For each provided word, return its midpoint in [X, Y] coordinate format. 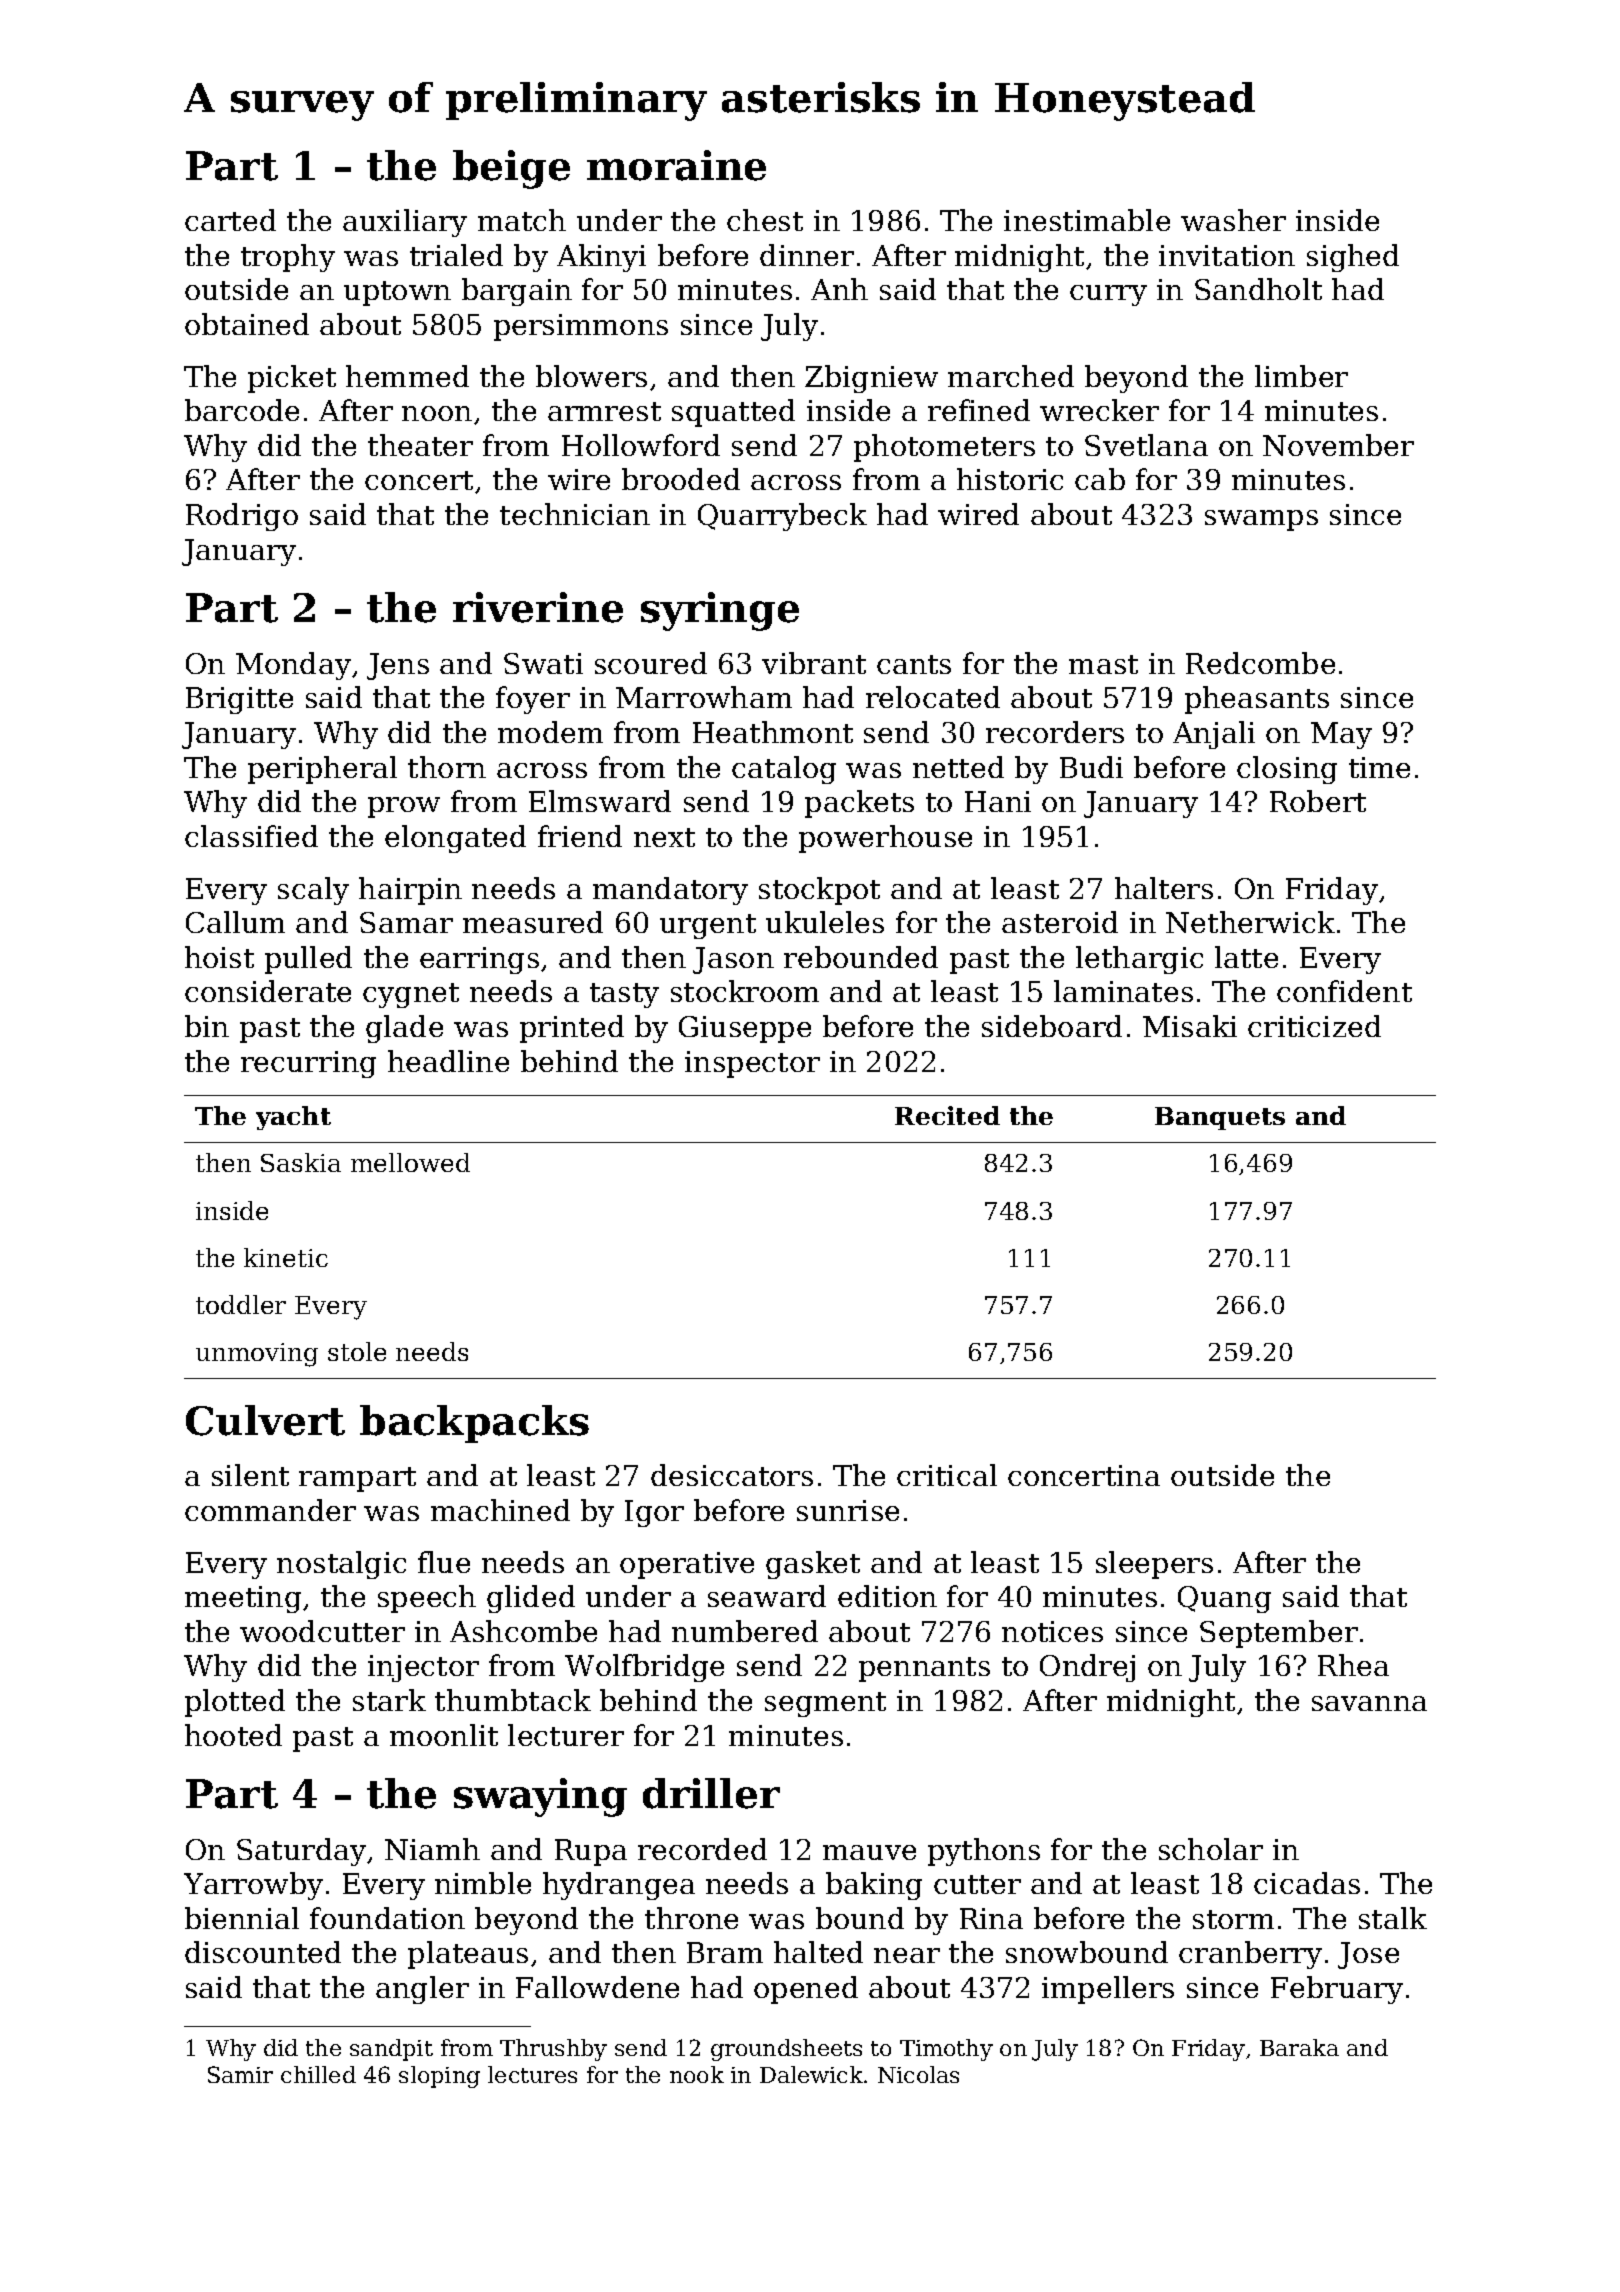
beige [511, 169]
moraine [676, 165]
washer [1233, 220]
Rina [991, 1918]
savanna [1369, 1703]
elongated [455, 839]
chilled [318, 2074]
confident [1344, 991]
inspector [752, 1064]
